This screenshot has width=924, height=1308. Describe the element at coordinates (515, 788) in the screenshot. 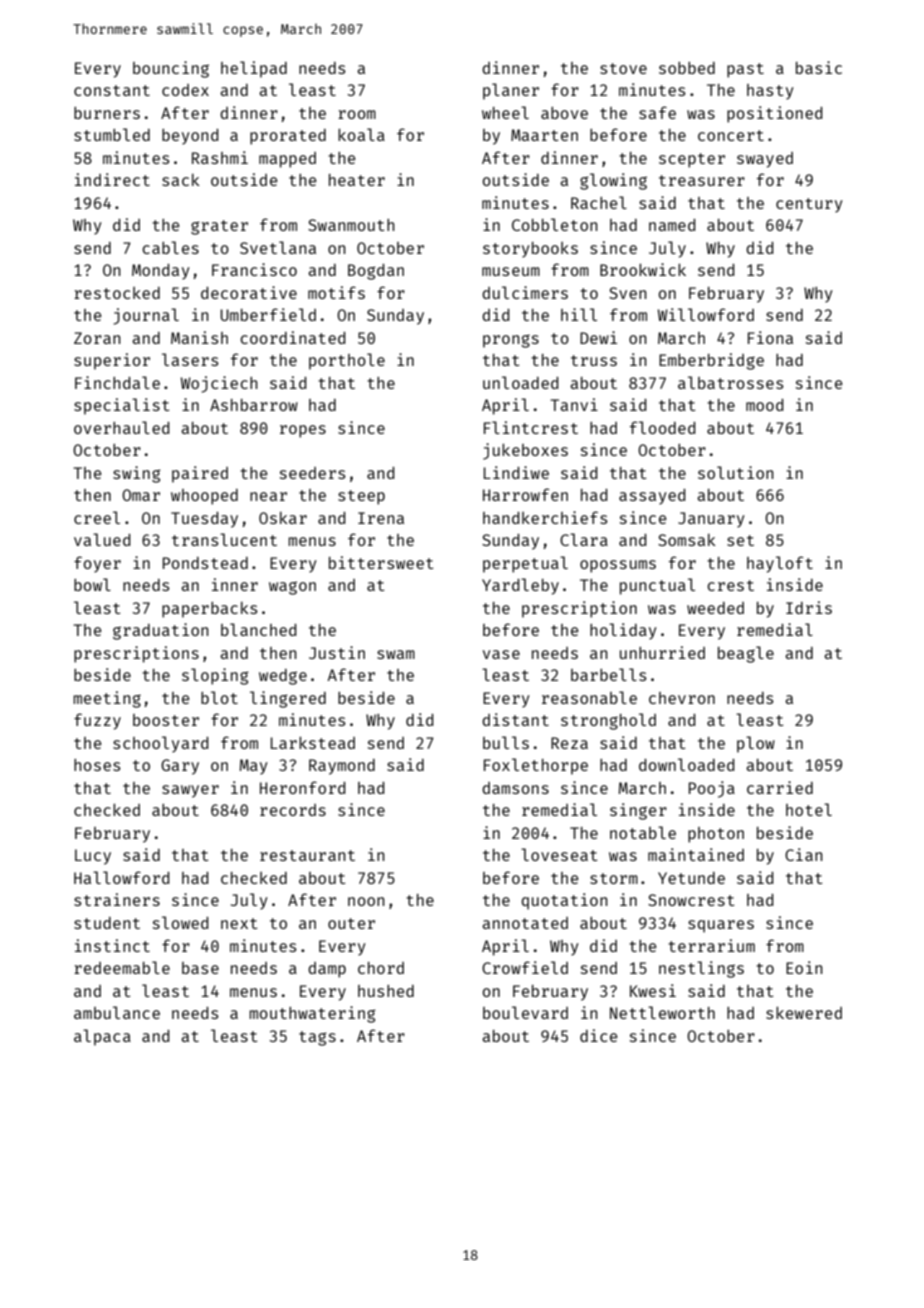

I see `damsons` at that location.
